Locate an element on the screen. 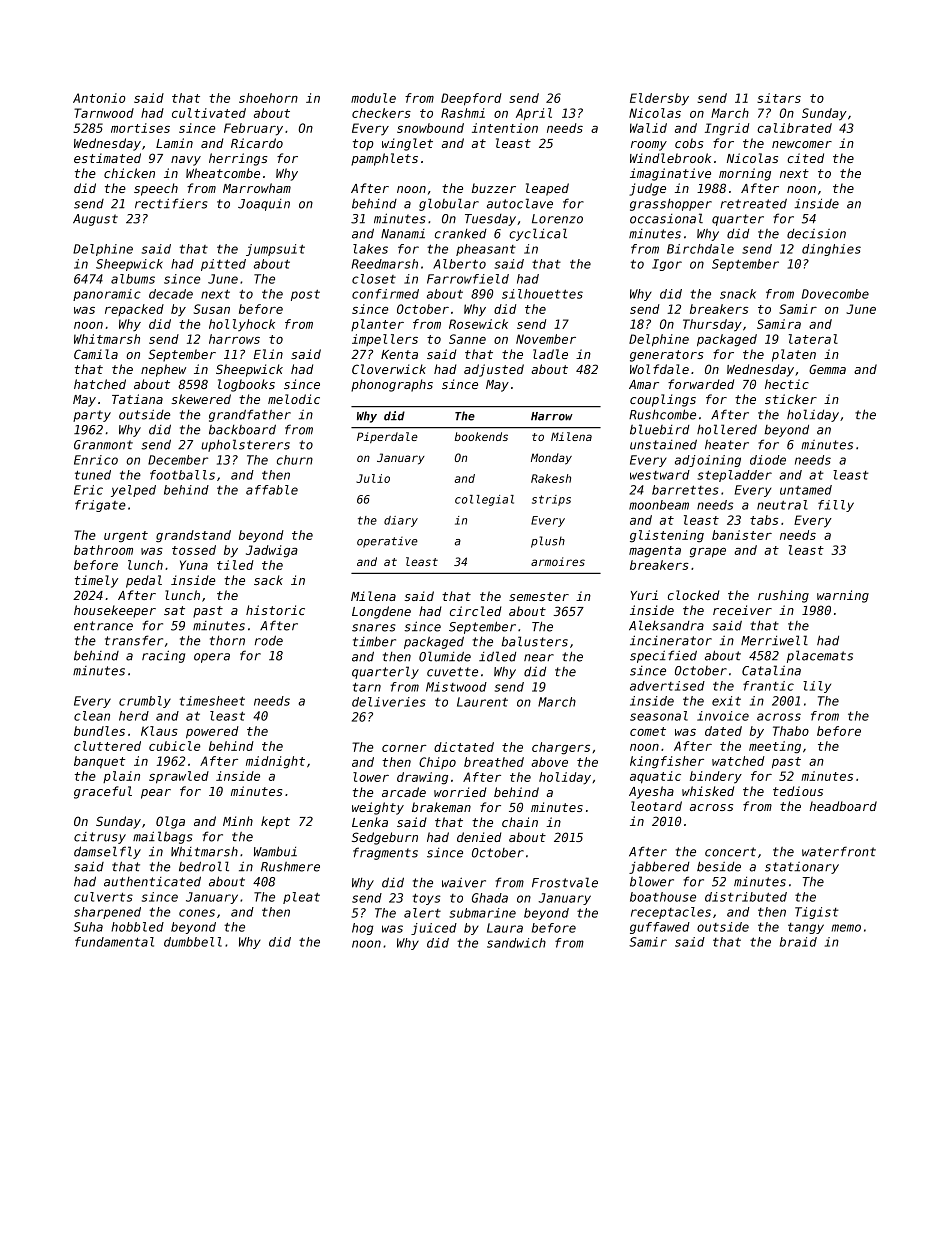 This screenshot has height=1233, width=952. braid is located at coordinates (798, 942).
